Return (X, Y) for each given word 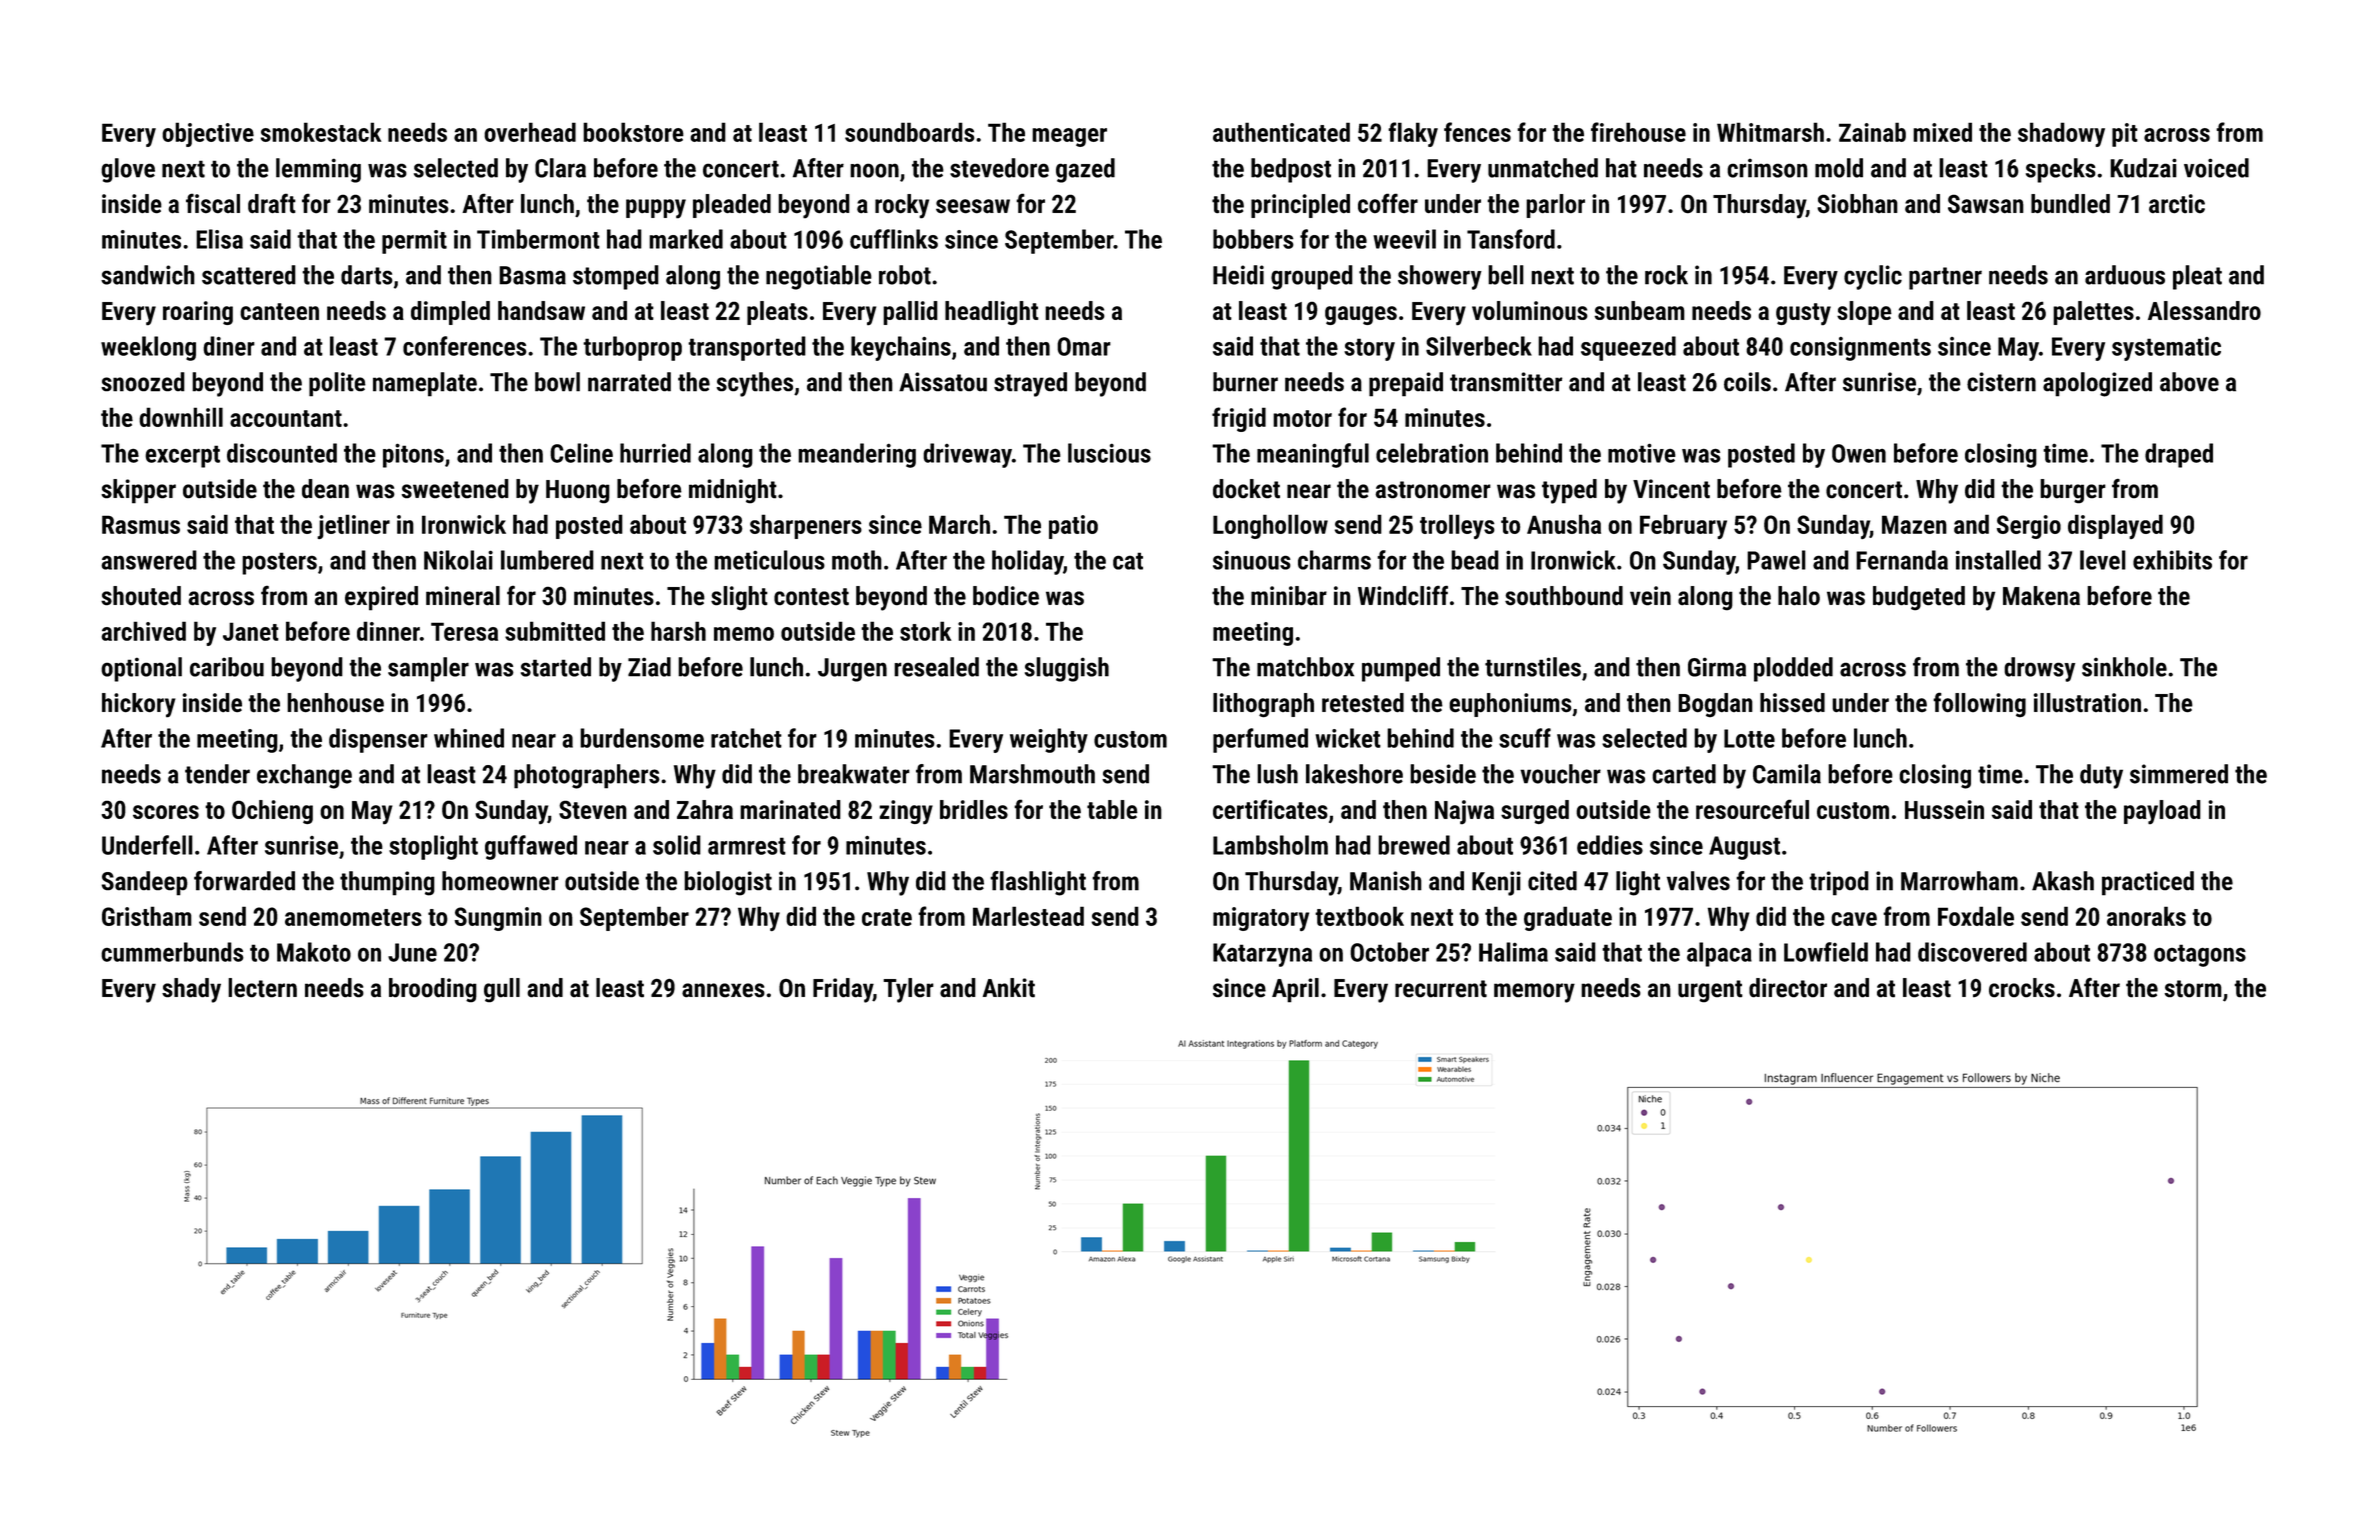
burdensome (642, 738)
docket (1246, 489)
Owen (1859, 453)
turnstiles (1533, 667)
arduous (2125, 275)
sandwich (148, 275)
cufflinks (894, 239)
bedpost (1291, 170)
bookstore (633, 132)
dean (325, 489)
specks (2061, 170)
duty (2101, 776)
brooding (433, 990)
